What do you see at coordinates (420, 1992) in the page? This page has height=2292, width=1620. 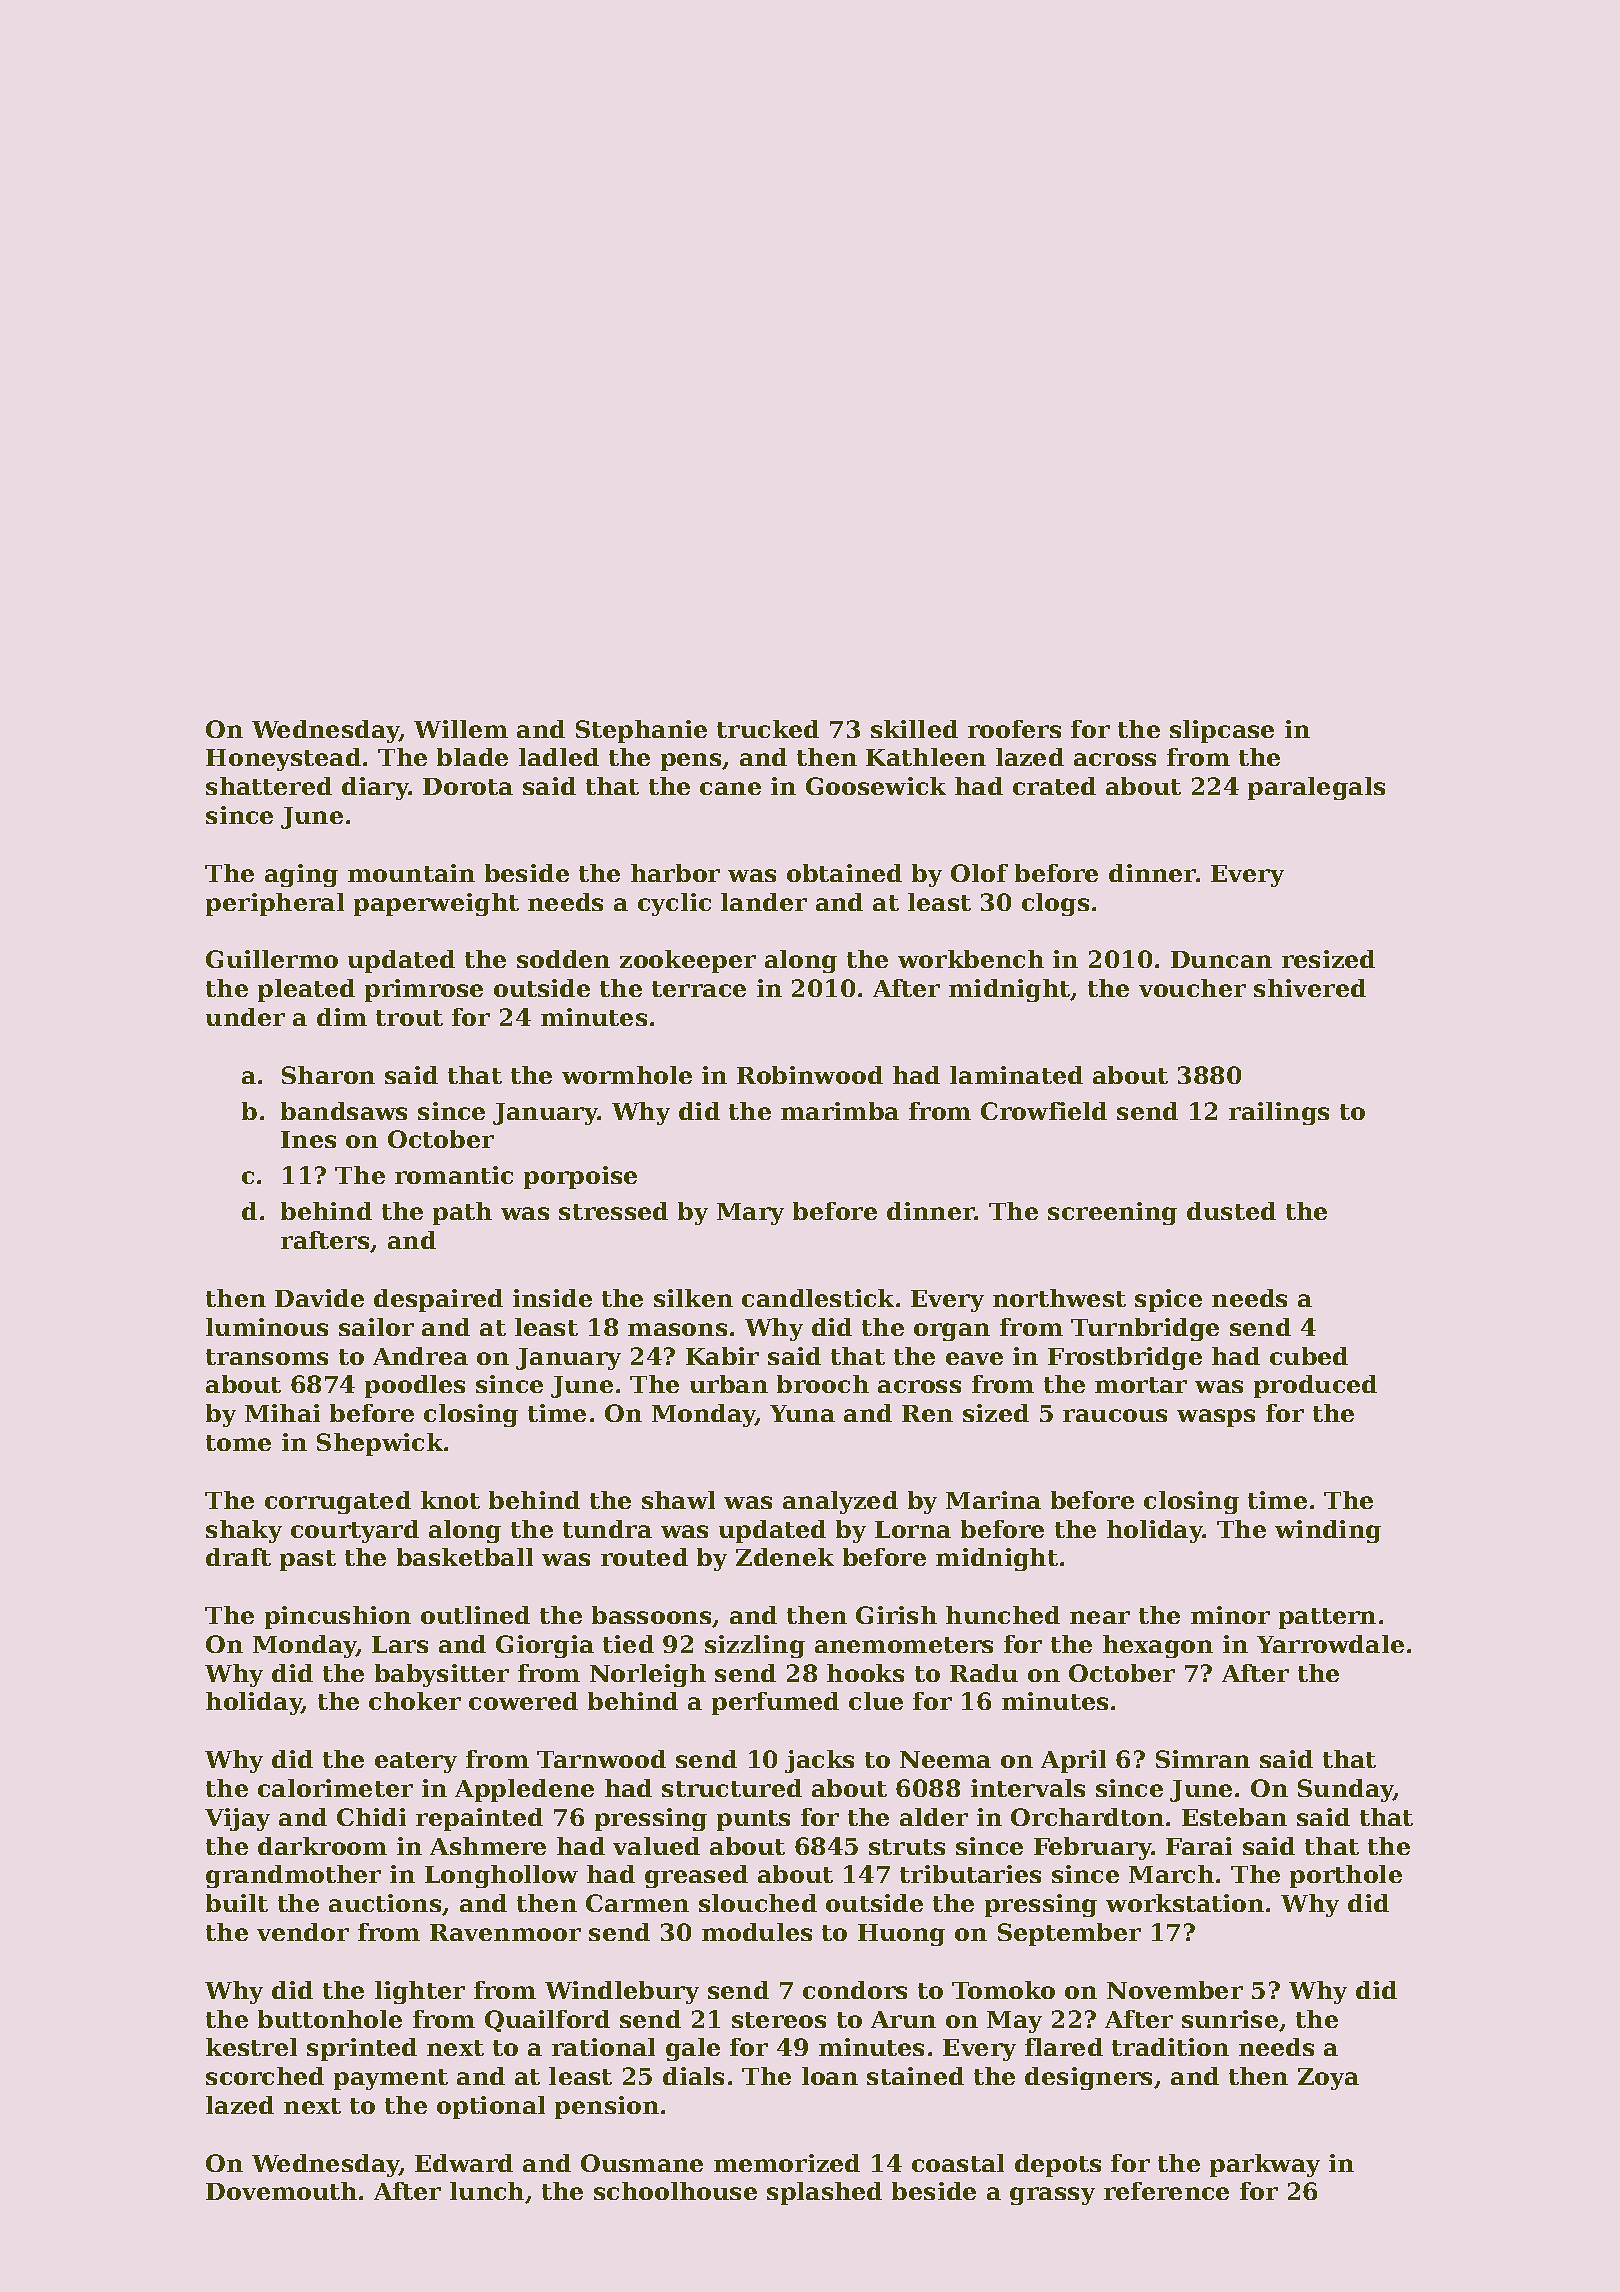 I see `lighter` at bounding box center [420, 1992].
